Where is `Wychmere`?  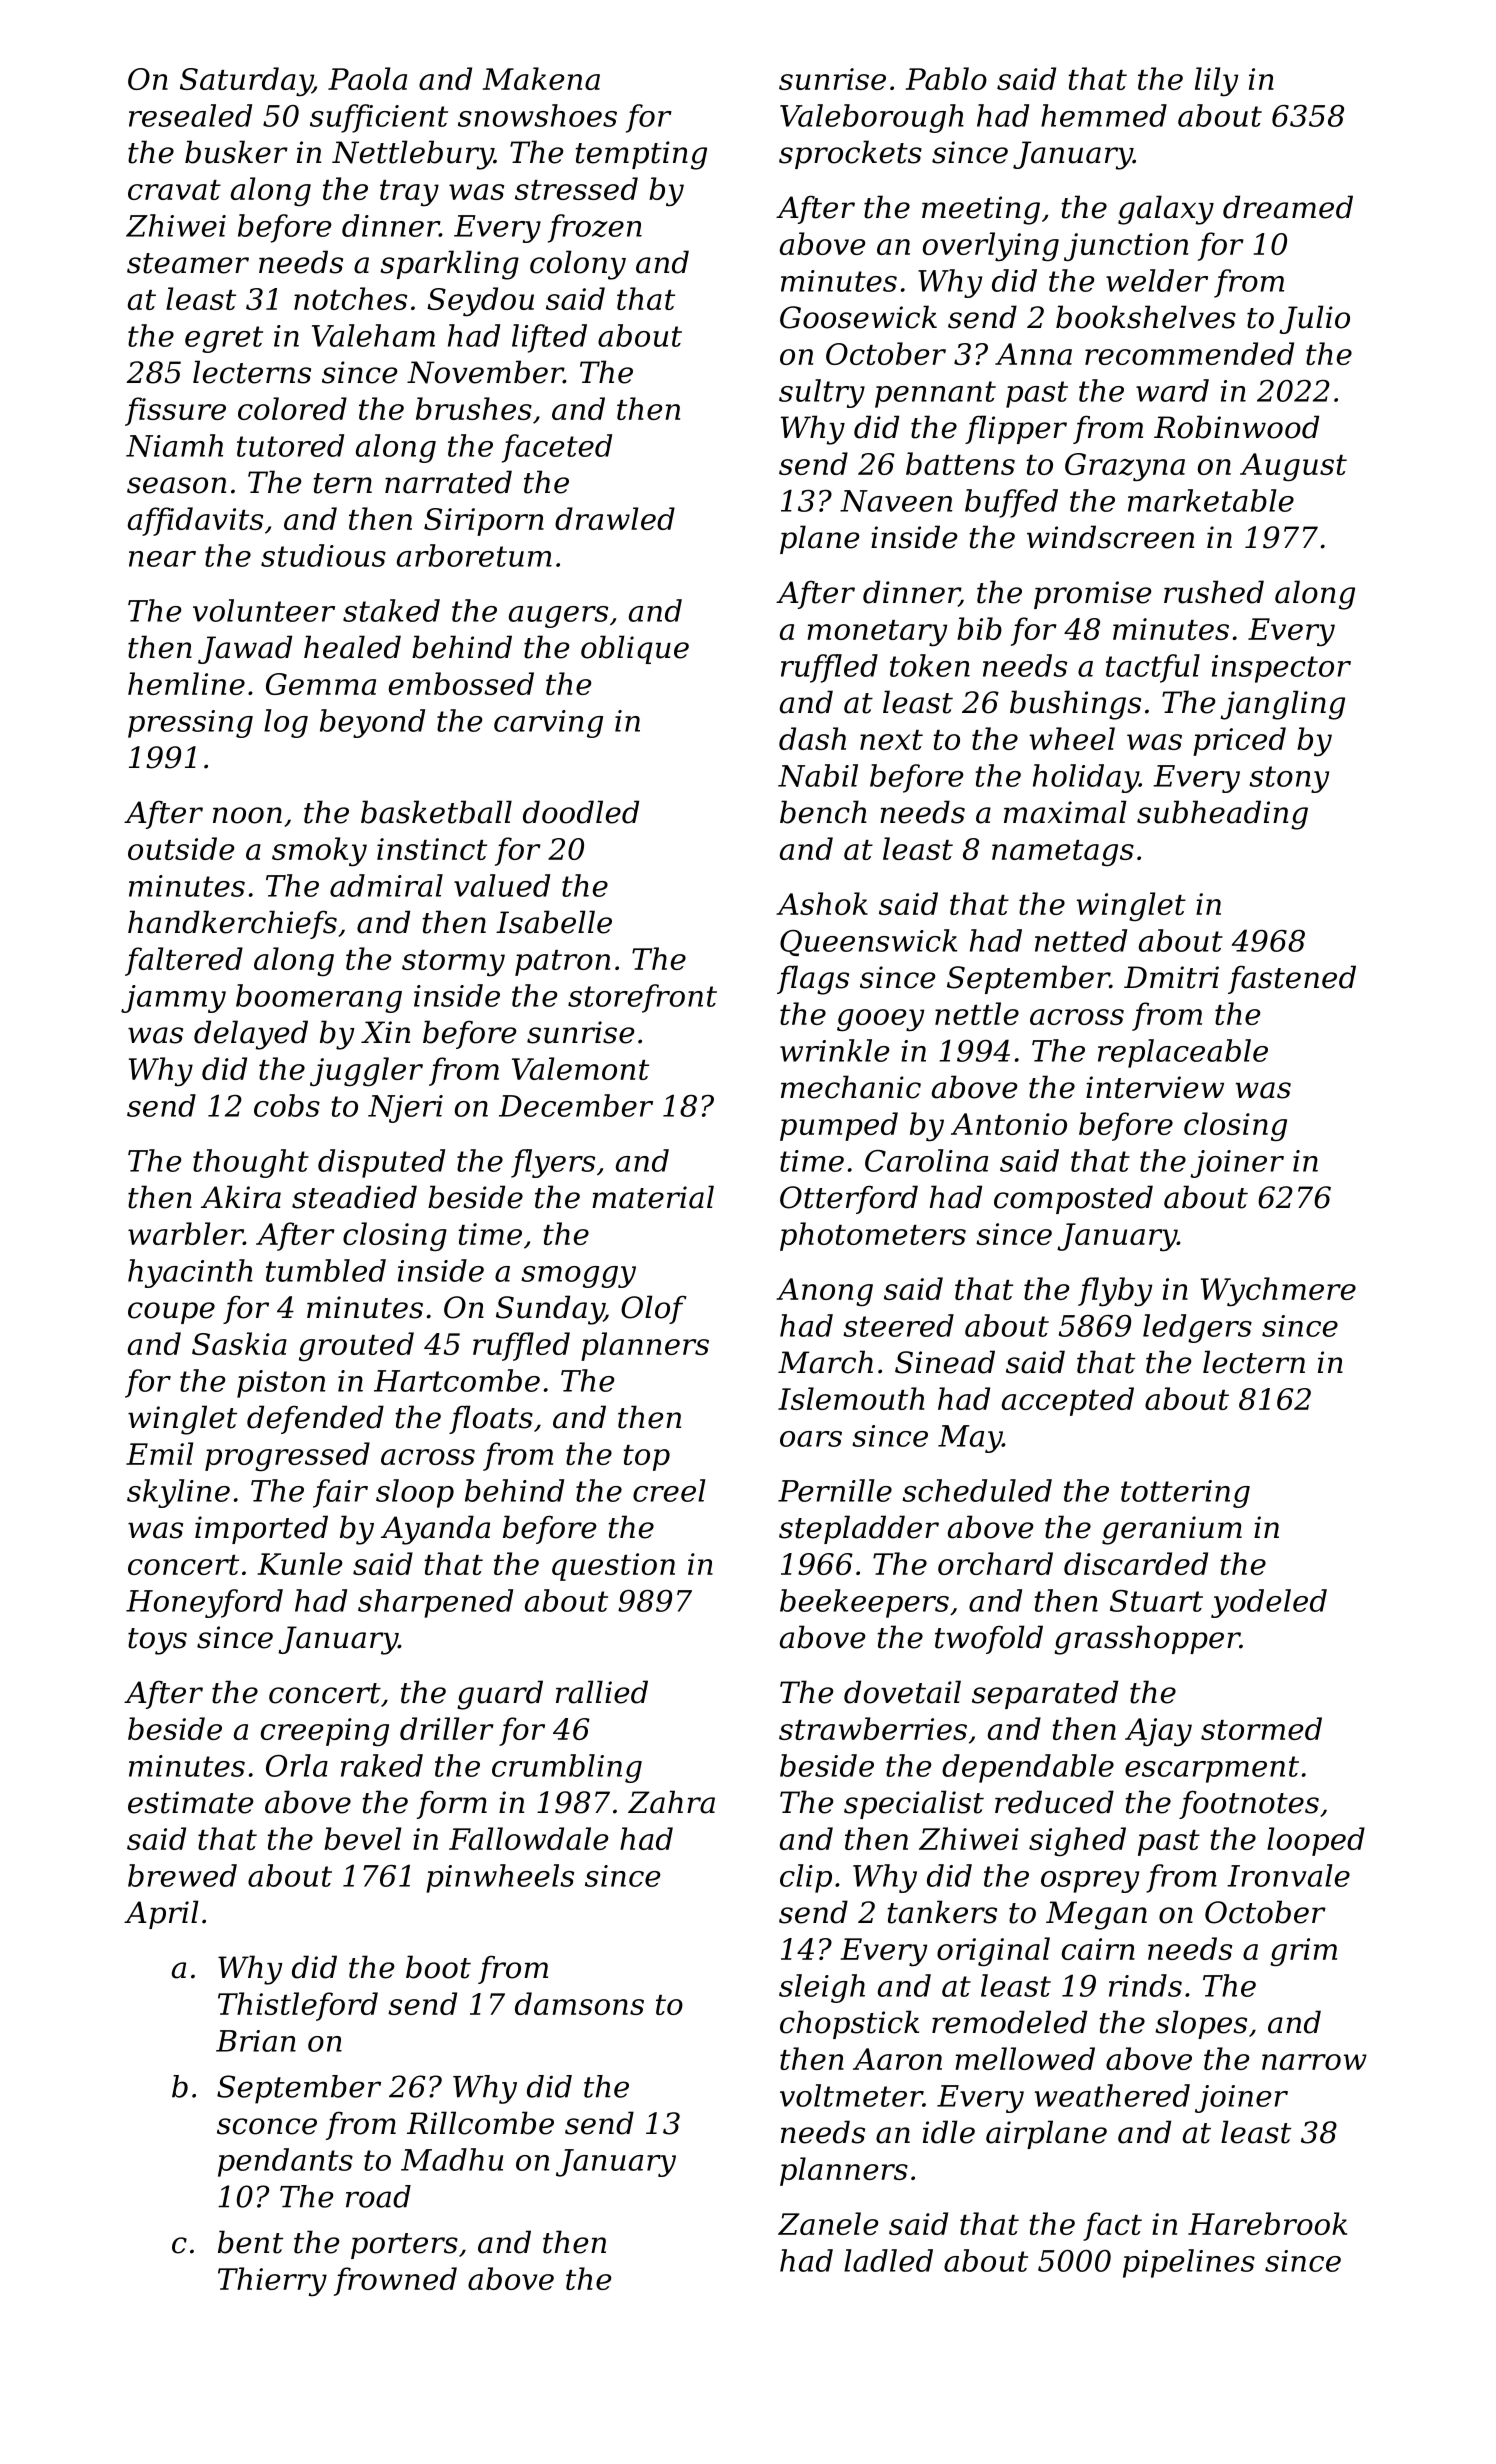 Wychmere is located at coordinates (1278, 1291).
